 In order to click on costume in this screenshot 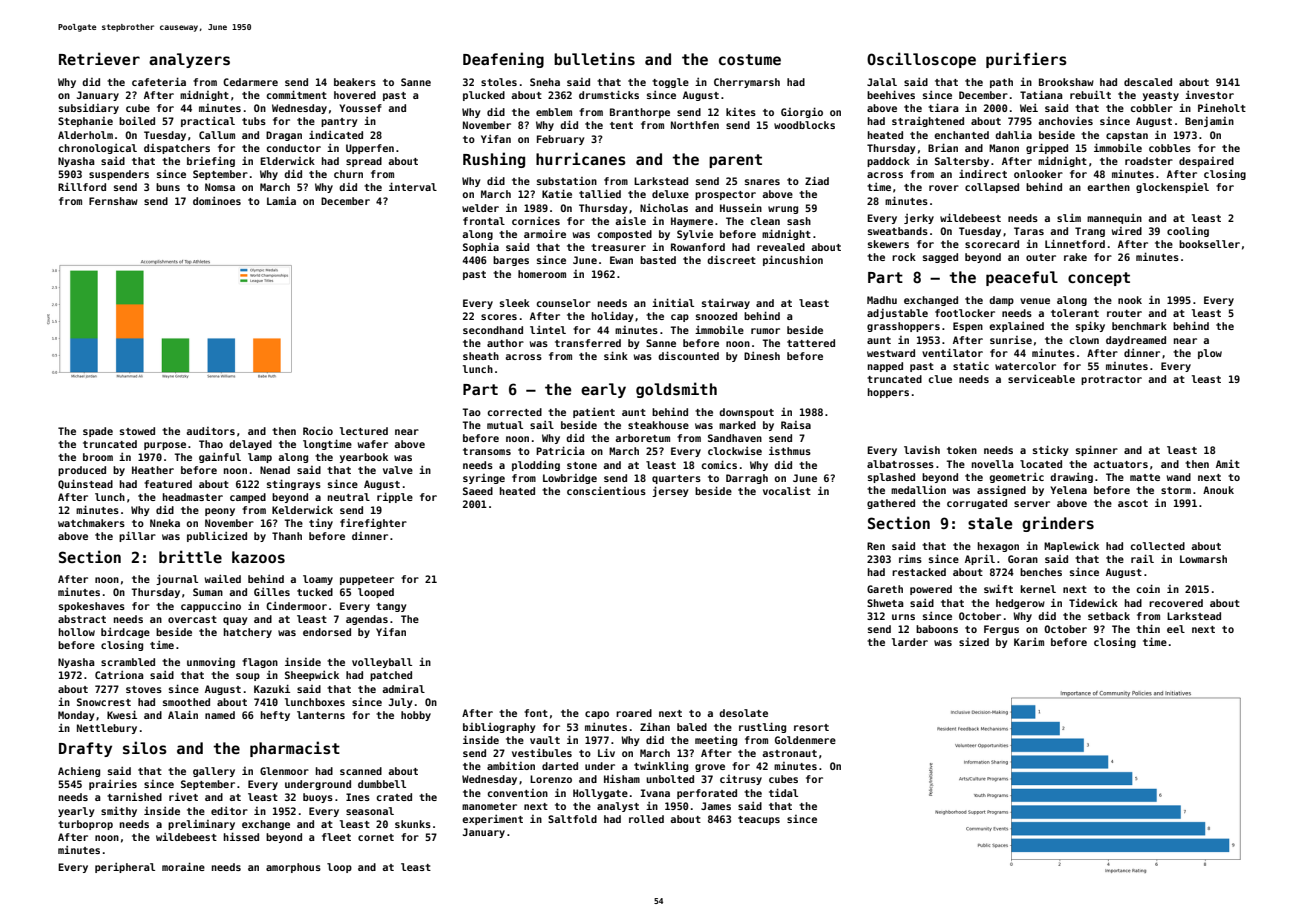, I will do `click(750, 59)`.
